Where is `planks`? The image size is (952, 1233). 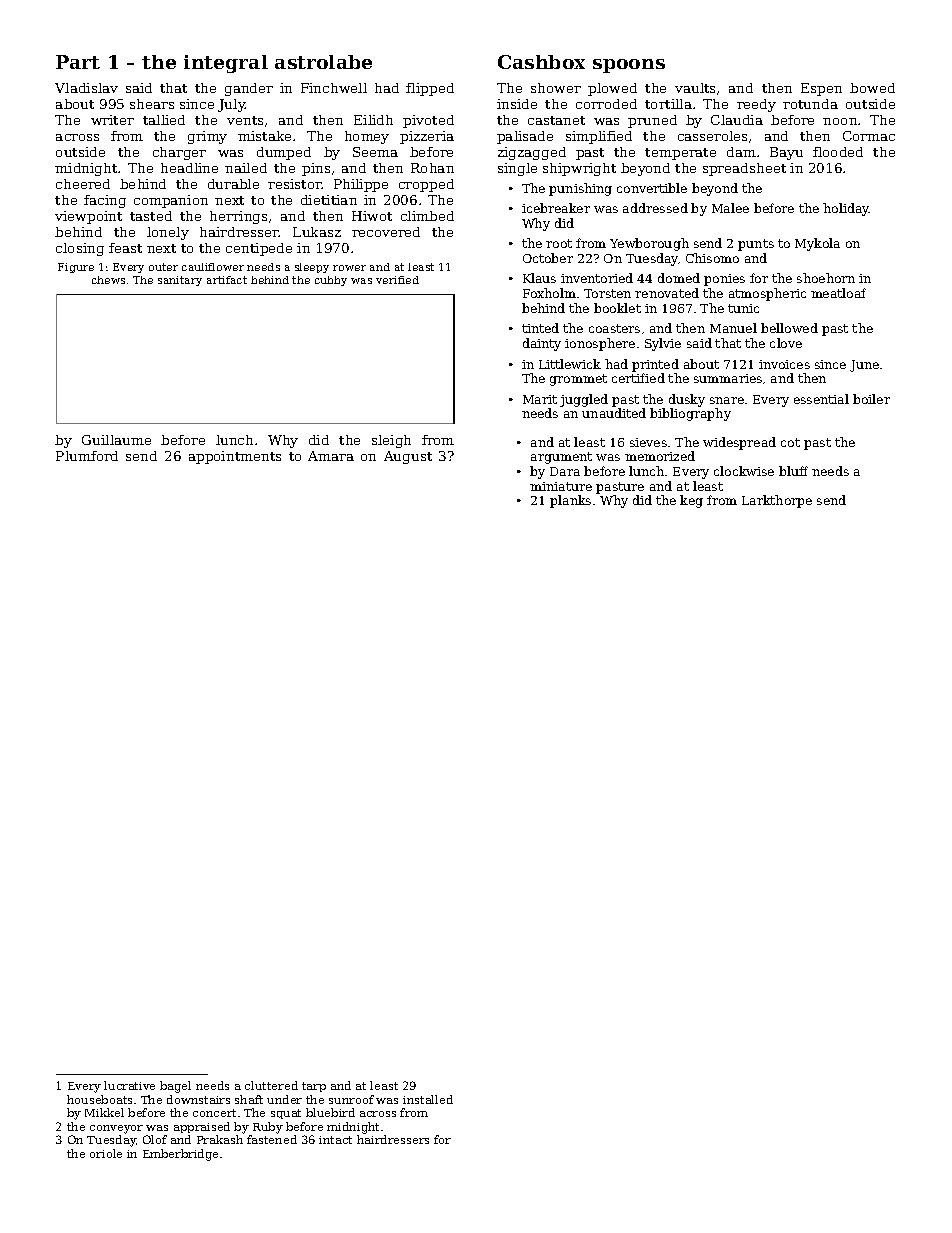 planks is located at coordinates (570, 501).
